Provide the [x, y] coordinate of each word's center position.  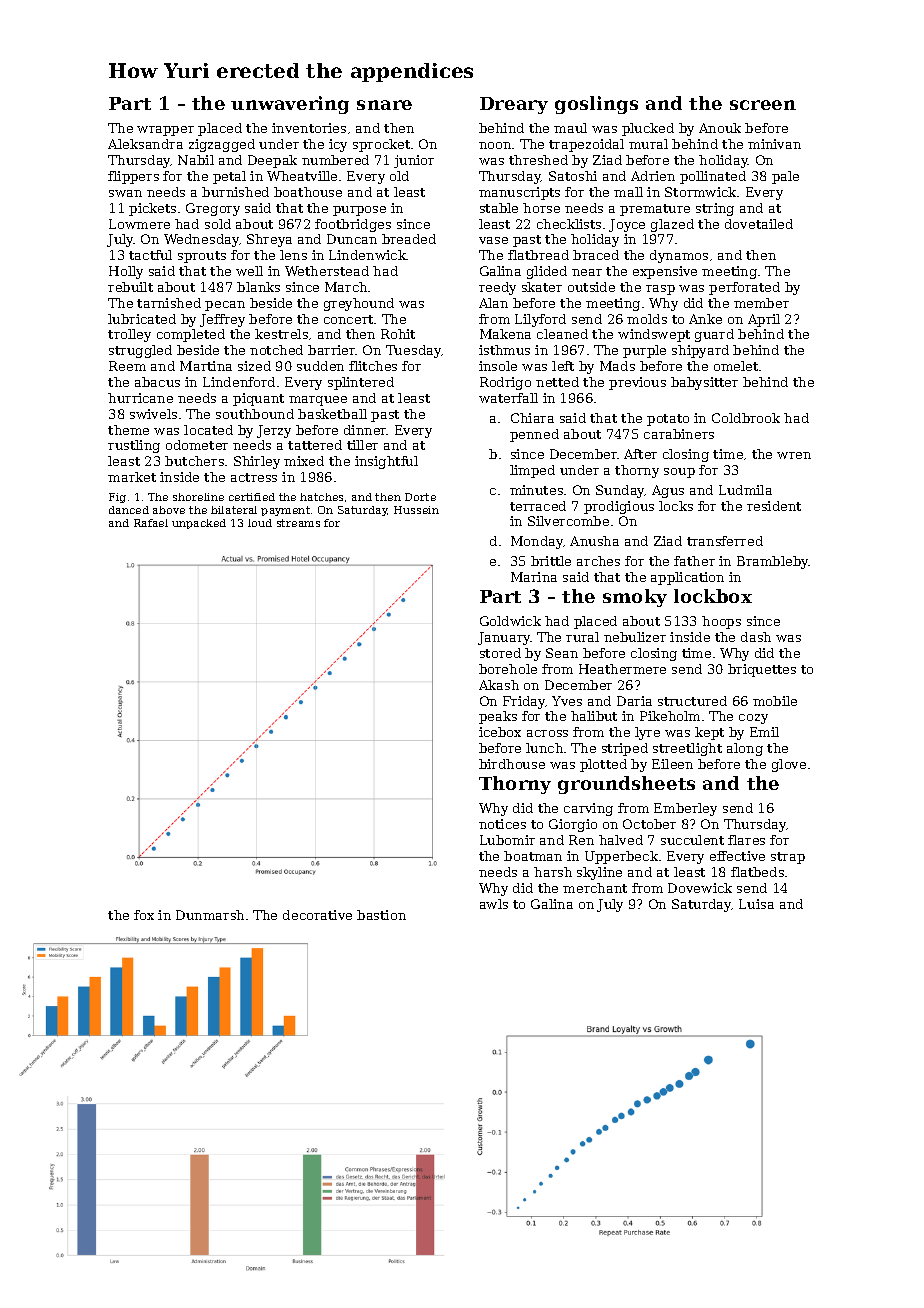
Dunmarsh [210, 915]
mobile [775, 701]
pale [785, 177]
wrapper [165, 131]
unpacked [199, 524]
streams [298, 523]
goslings [596, 105]
